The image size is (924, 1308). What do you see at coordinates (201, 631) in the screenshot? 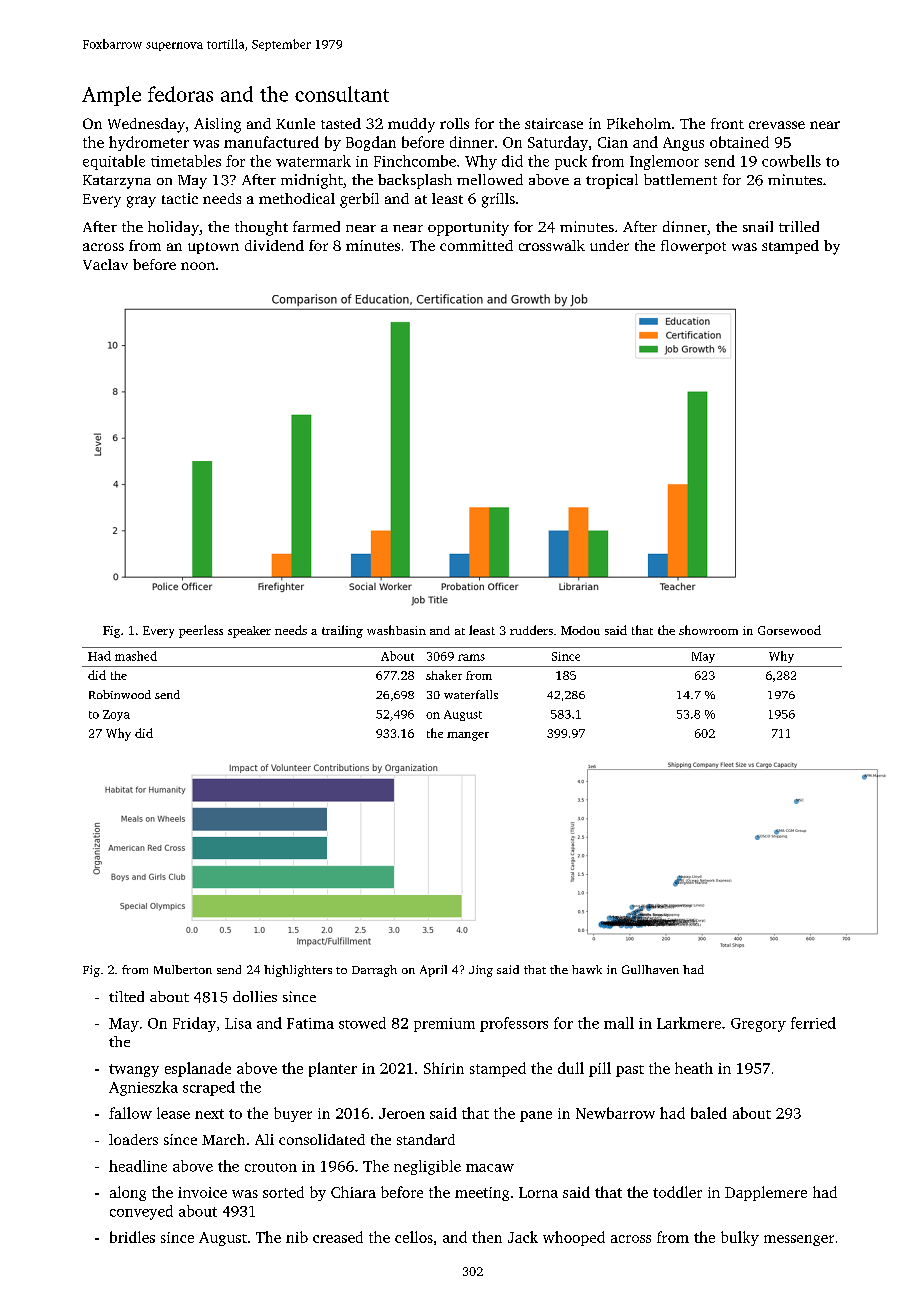
I see `peerless` at bounding box center [201, 631].
